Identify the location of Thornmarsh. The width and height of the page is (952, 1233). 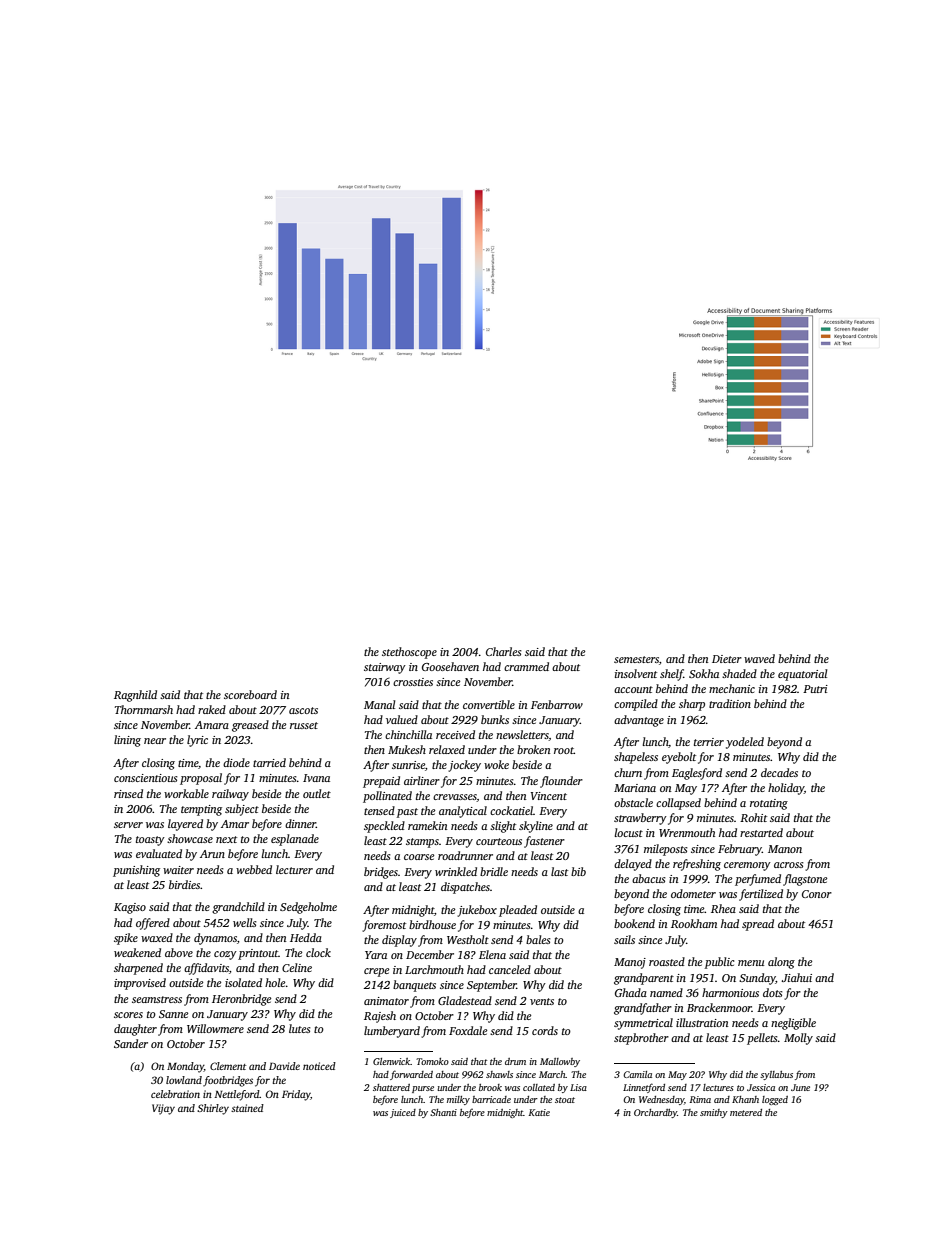
(144, 709).
